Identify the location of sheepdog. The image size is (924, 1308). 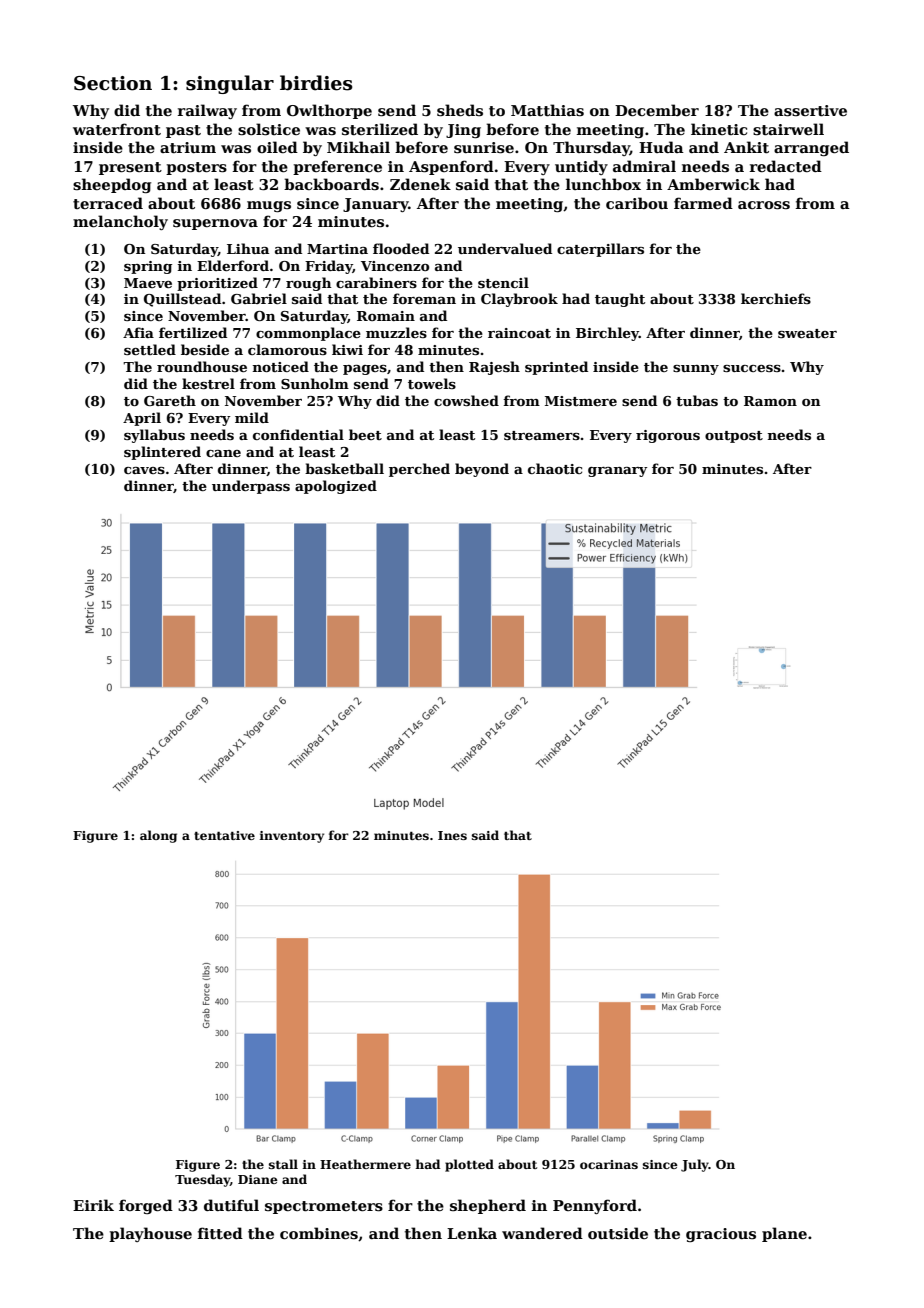
(112, 185).
